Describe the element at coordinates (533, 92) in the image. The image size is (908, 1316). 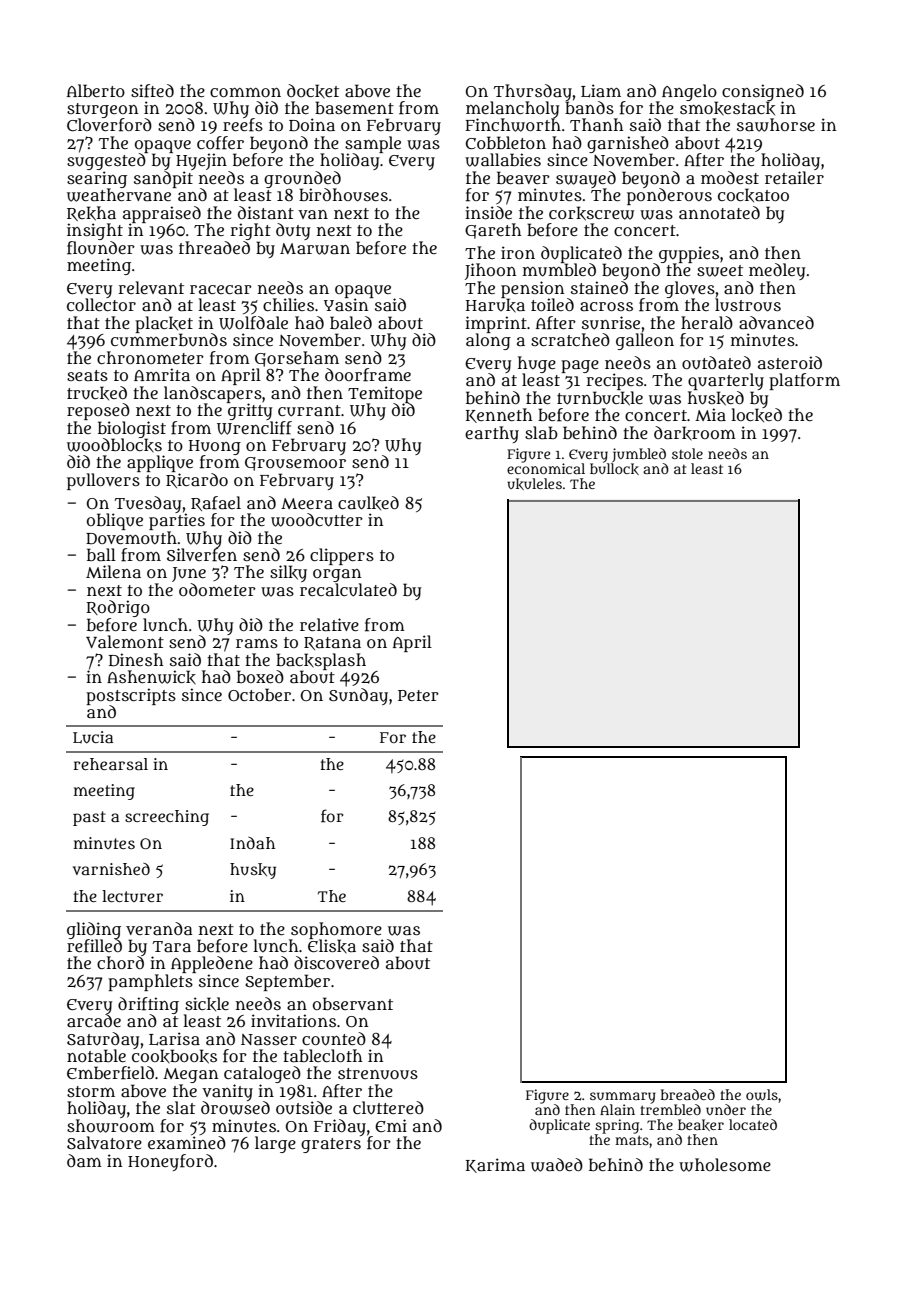
I see `Thursday` at that location.
